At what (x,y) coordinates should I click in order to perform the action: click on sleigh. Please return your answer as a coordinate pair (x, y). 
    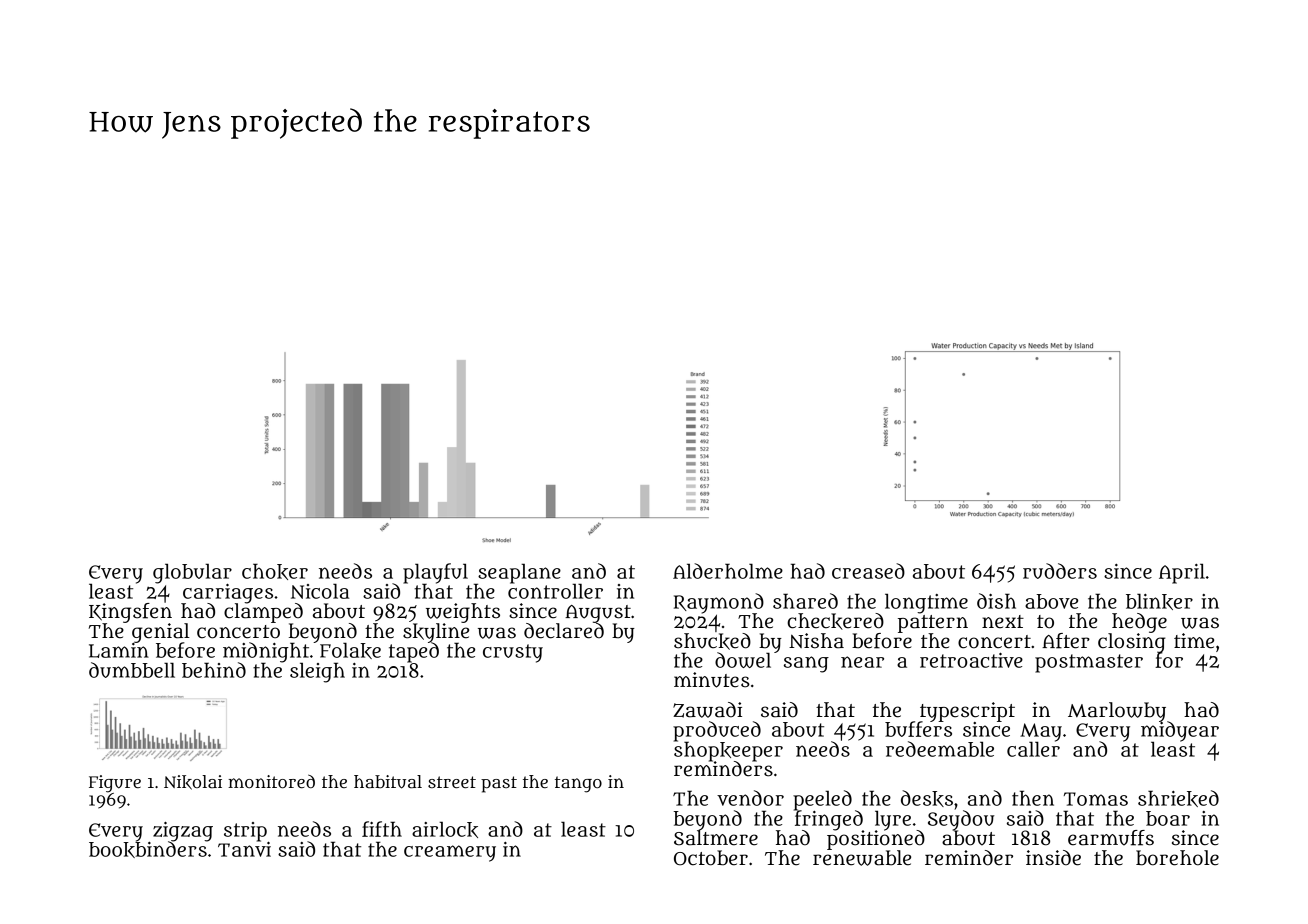
    Looking at the image, I should click on (317, 672).
